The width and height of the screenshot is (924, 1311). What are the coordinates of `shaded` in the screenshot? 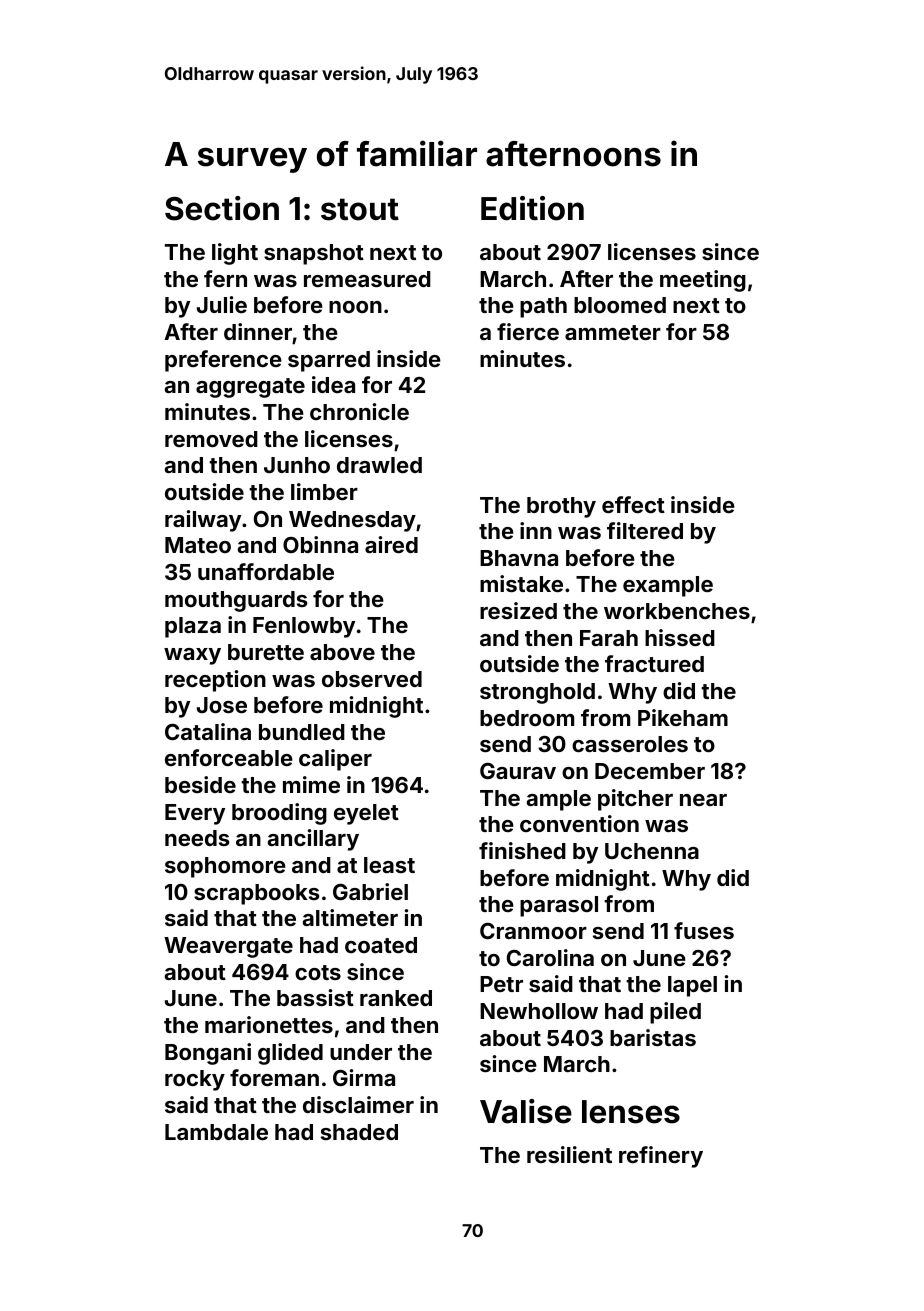 It's located at (359, 1132).
